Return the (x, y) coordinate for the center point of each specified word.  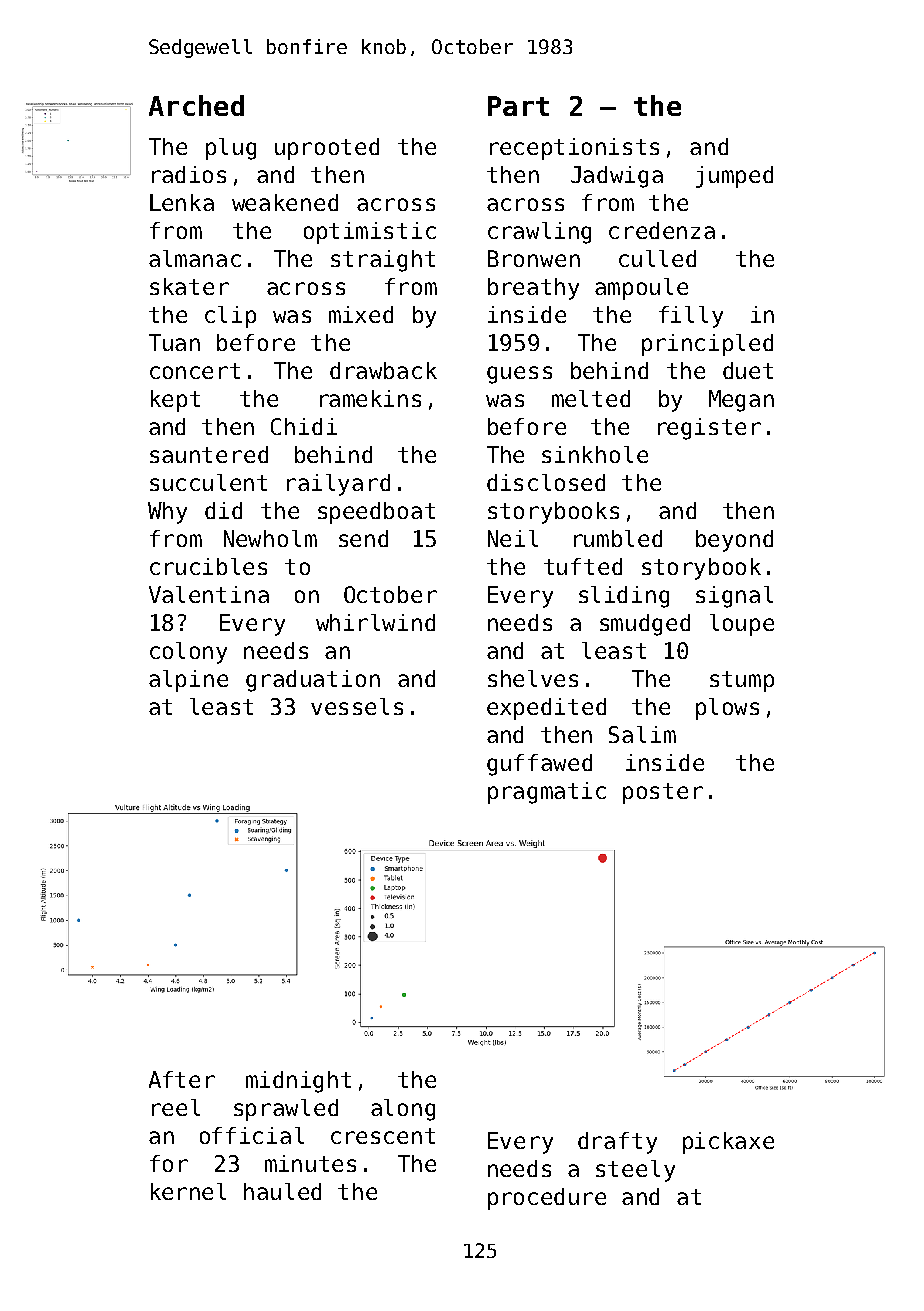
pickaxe (728, 1143)
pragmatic (547, 793)
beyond (734, 541)
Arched (196, 105)
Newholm (270, 538)
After (182, 1079)
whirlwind (375, 622)
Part (518, 106)
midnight (298, 1082)
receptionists (574, 149)
